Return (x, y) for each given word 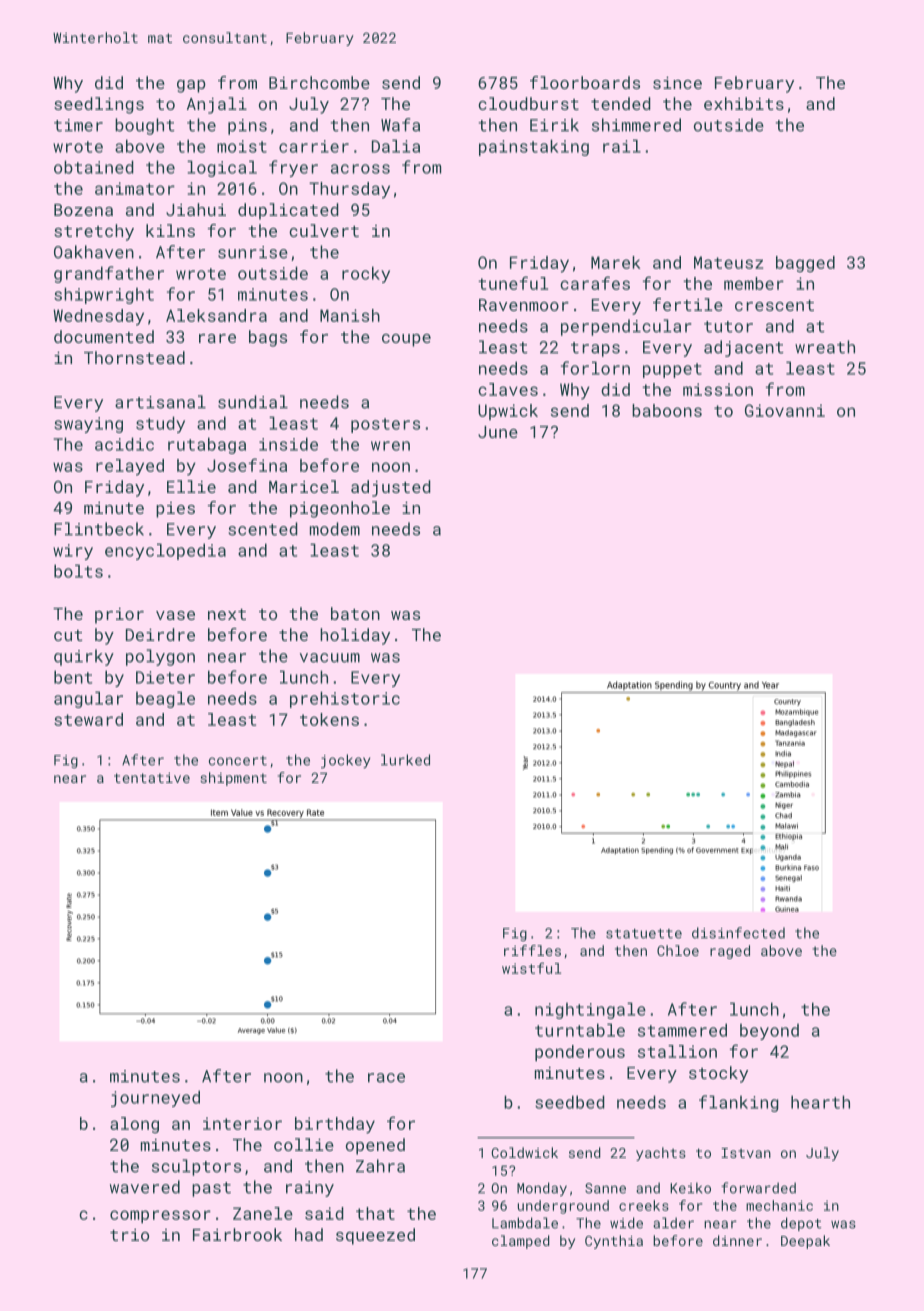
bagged (805, 264)
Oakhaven (94, 252)
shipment (233, 779)
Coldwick (524, 1152)
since (677, 83)
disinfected (738, 933)
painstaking (534, 147)
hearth (820, 1102)
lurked (405, 760)
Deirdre (160, 634)
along (134, 1125)
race (386, 1078)
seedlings (99, 105)
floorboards (585, 82)
